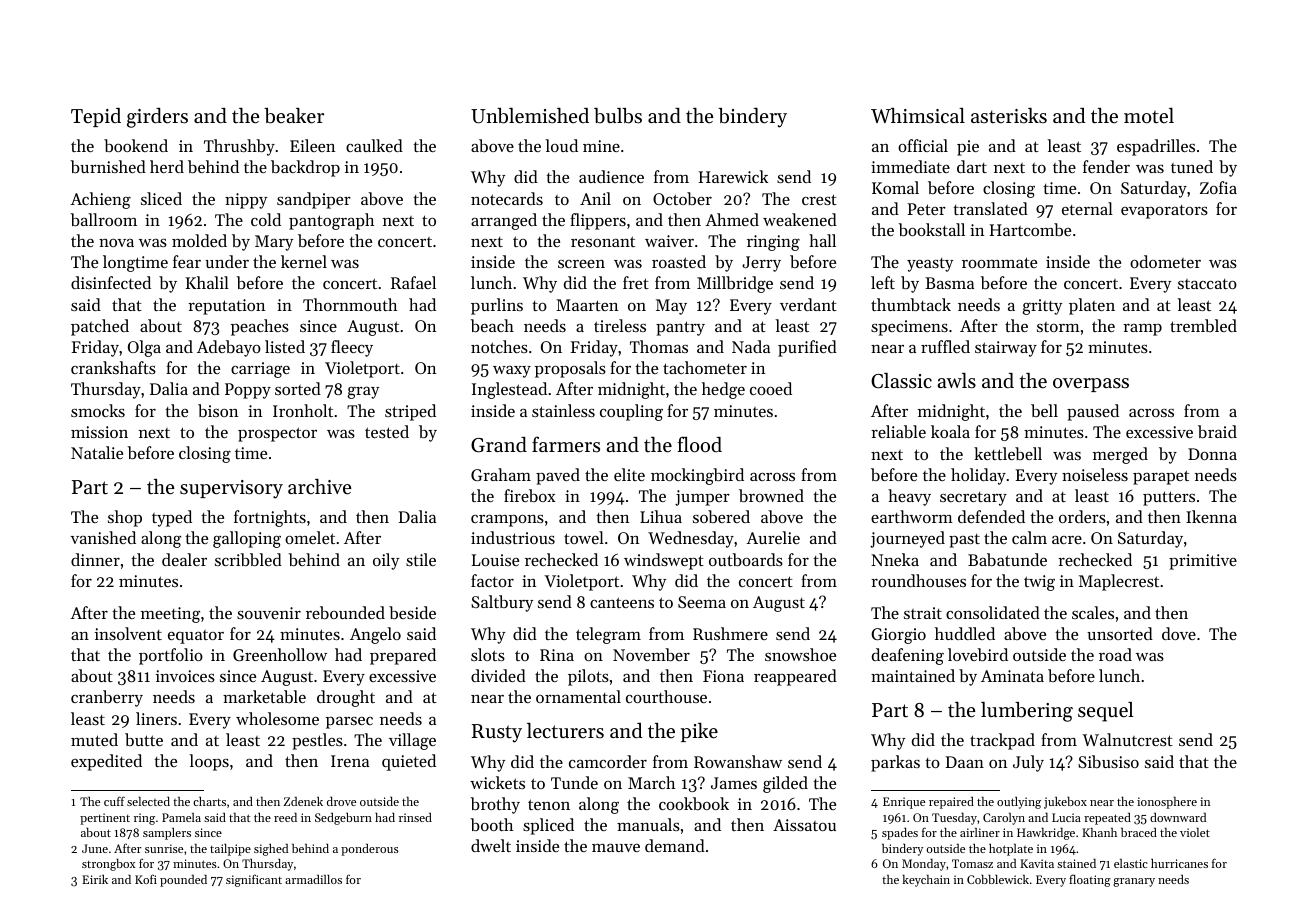 The image size is (1308, 924). Describe the element at coordinates (746, 559) in the document. I see `outboards` at that location.
